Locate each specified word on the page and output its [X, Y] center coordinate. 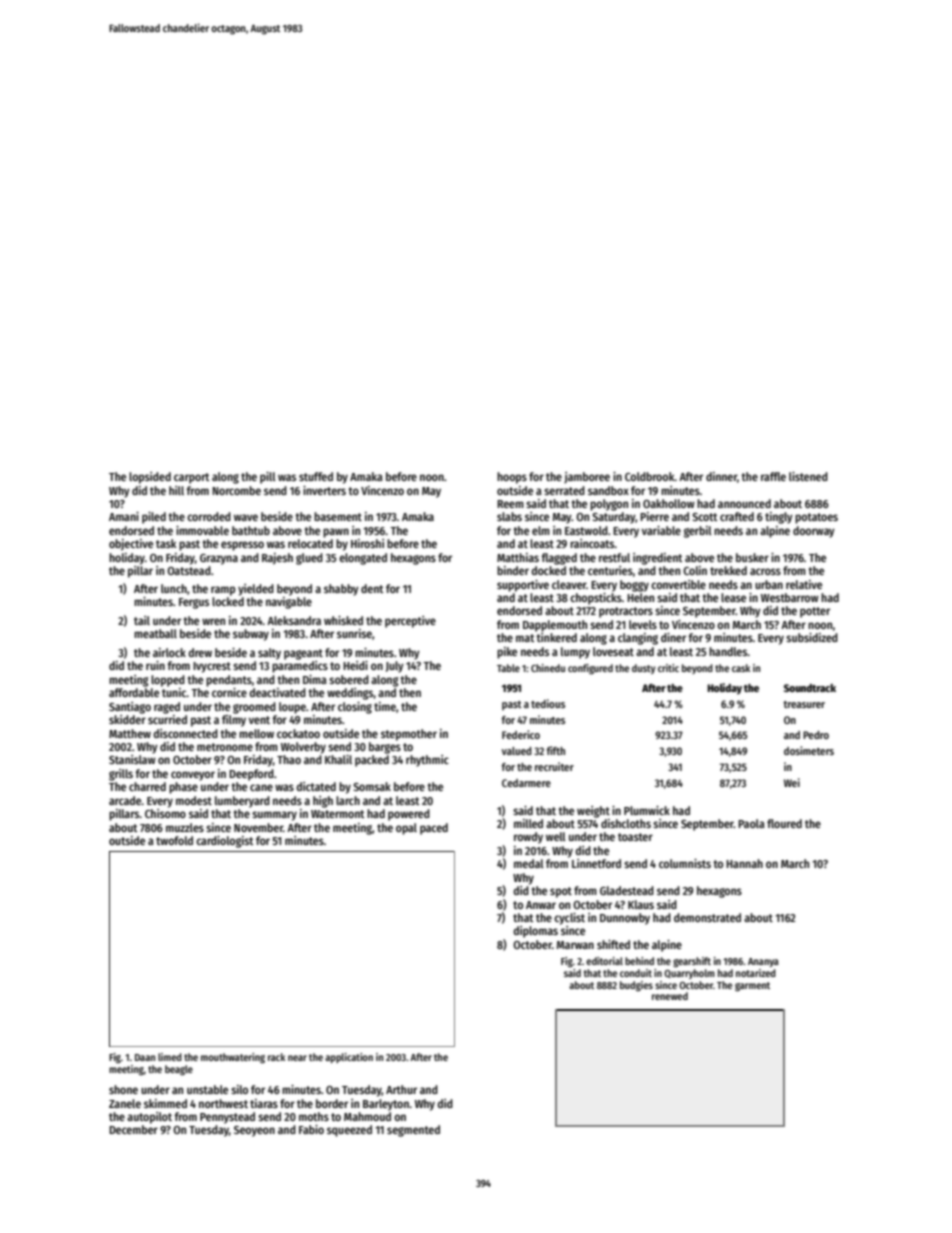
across [765, 571]
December [133, 1129]
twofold [174, 840]
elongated [363, 559]
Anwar [541, 905]
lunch [174, 588]
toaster [635, 837]
